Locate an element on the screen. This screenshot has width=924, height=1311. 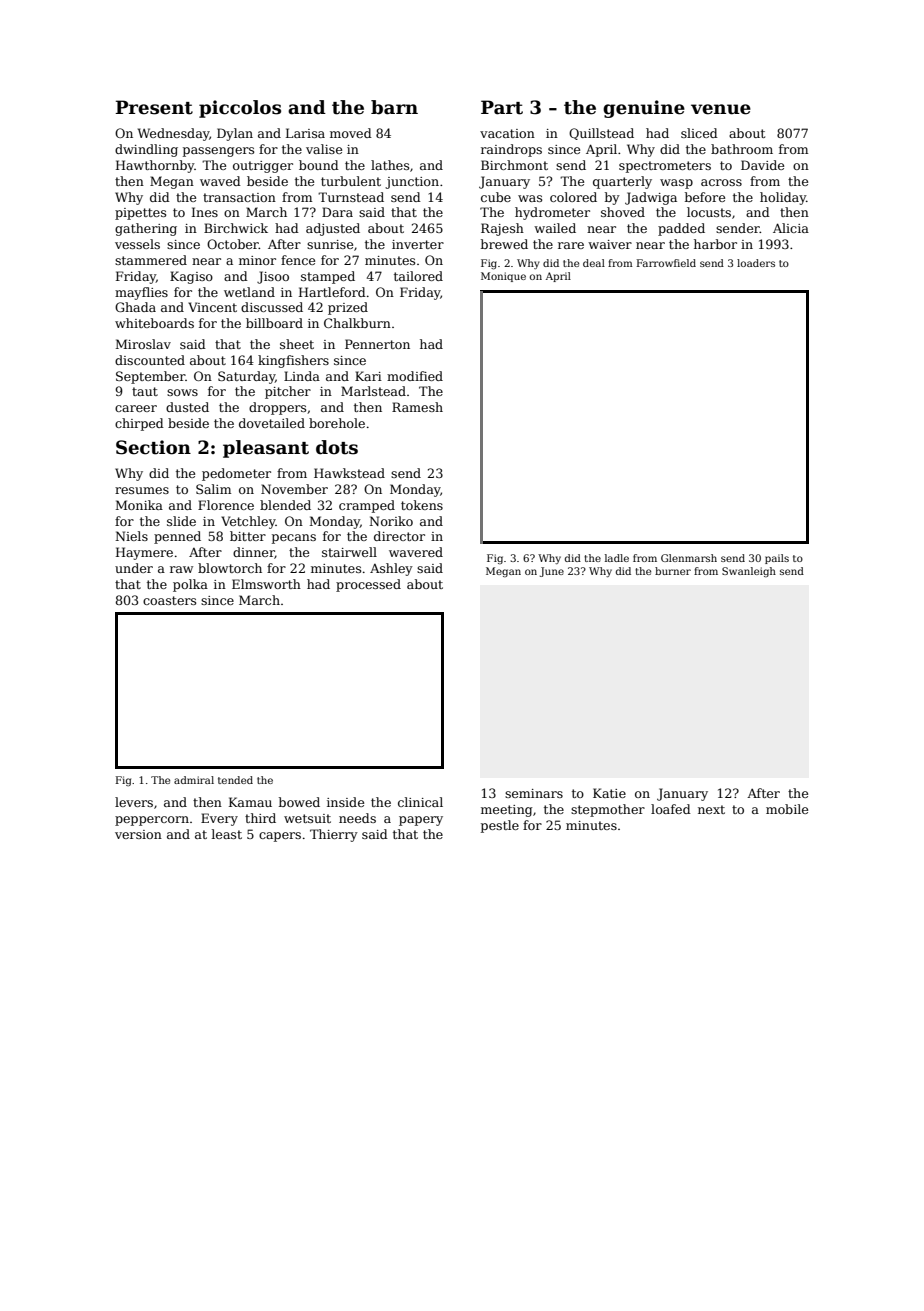
piccolos is located at coordinates (240, 109).
